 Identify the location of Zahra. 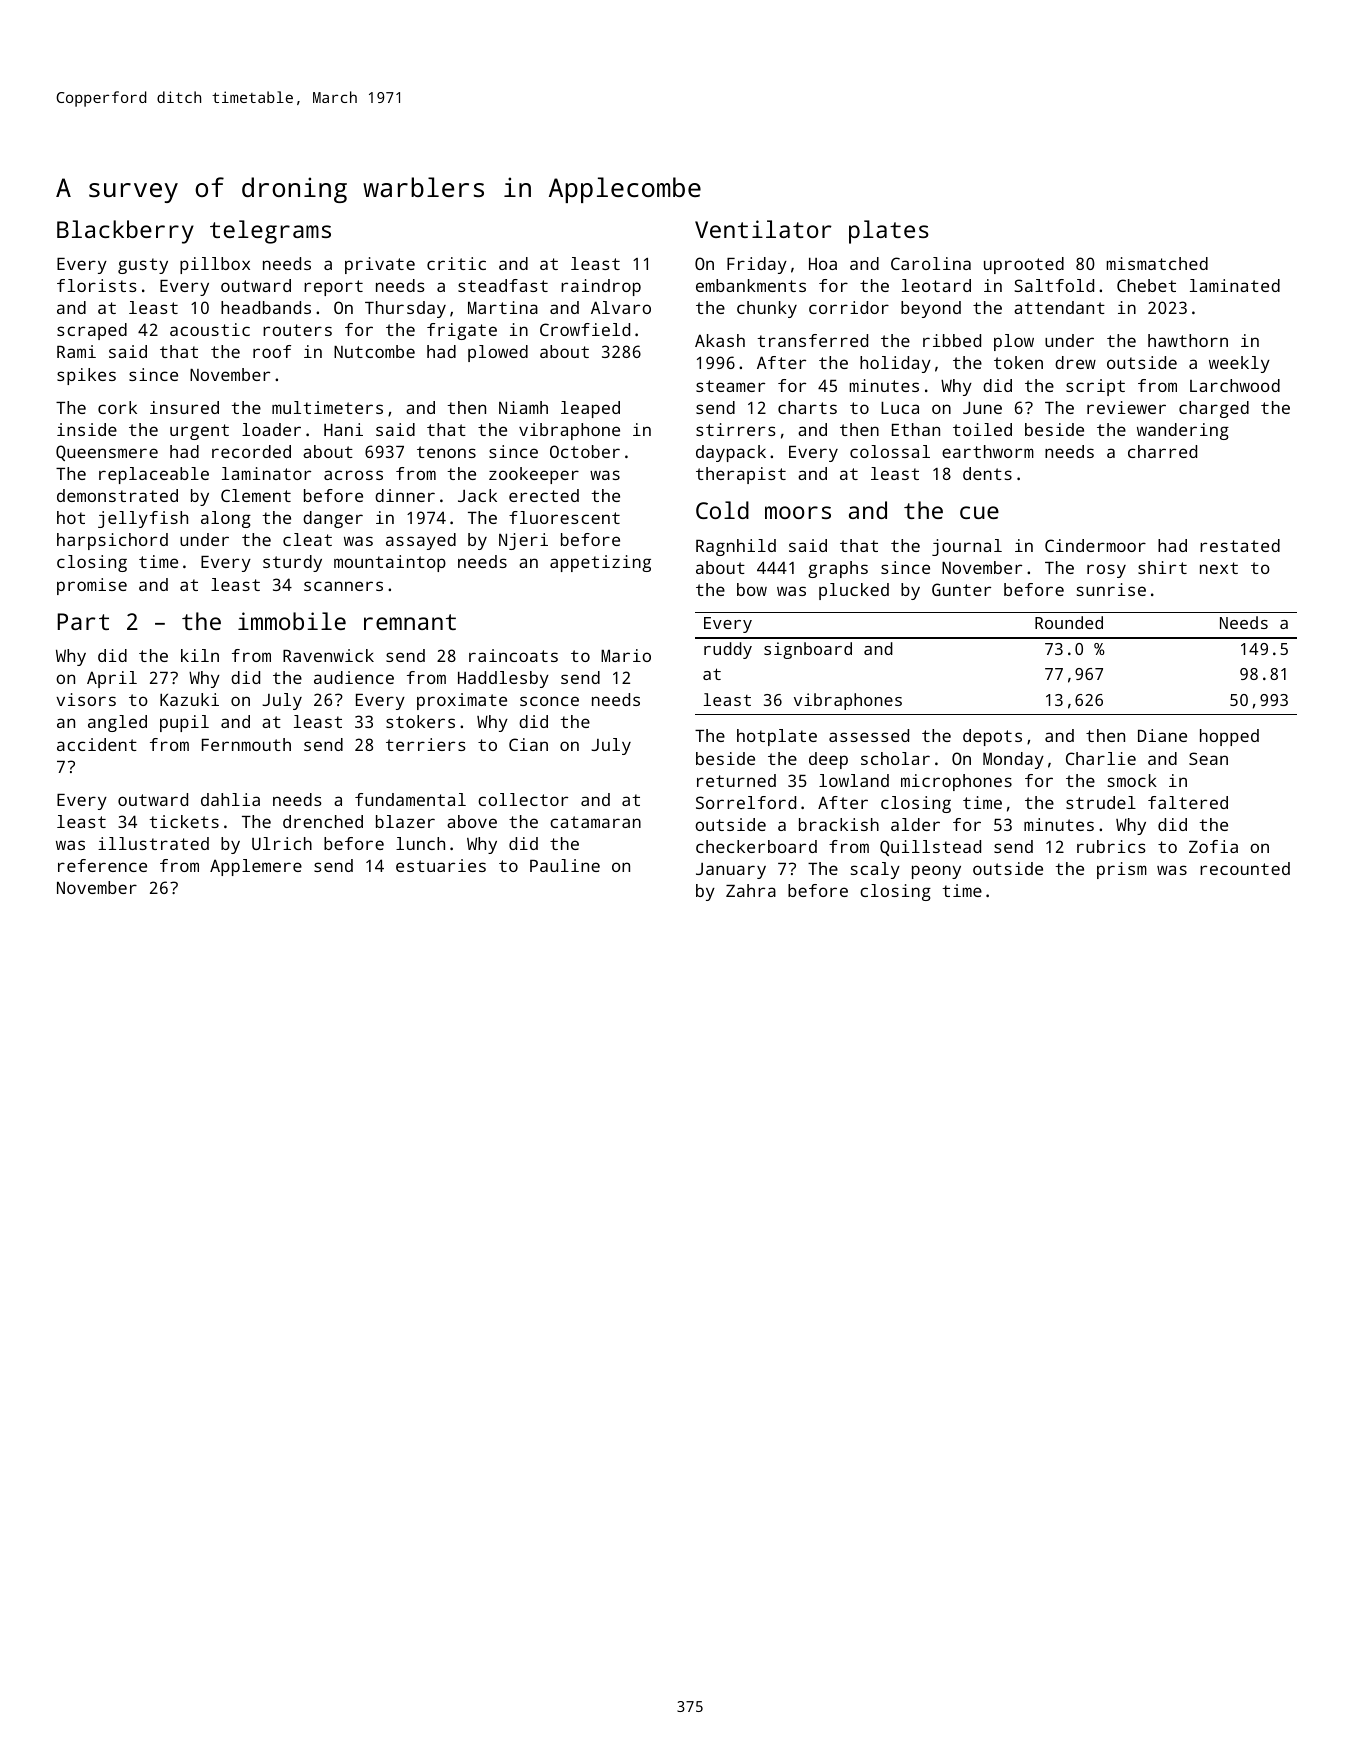
(751, 890).
